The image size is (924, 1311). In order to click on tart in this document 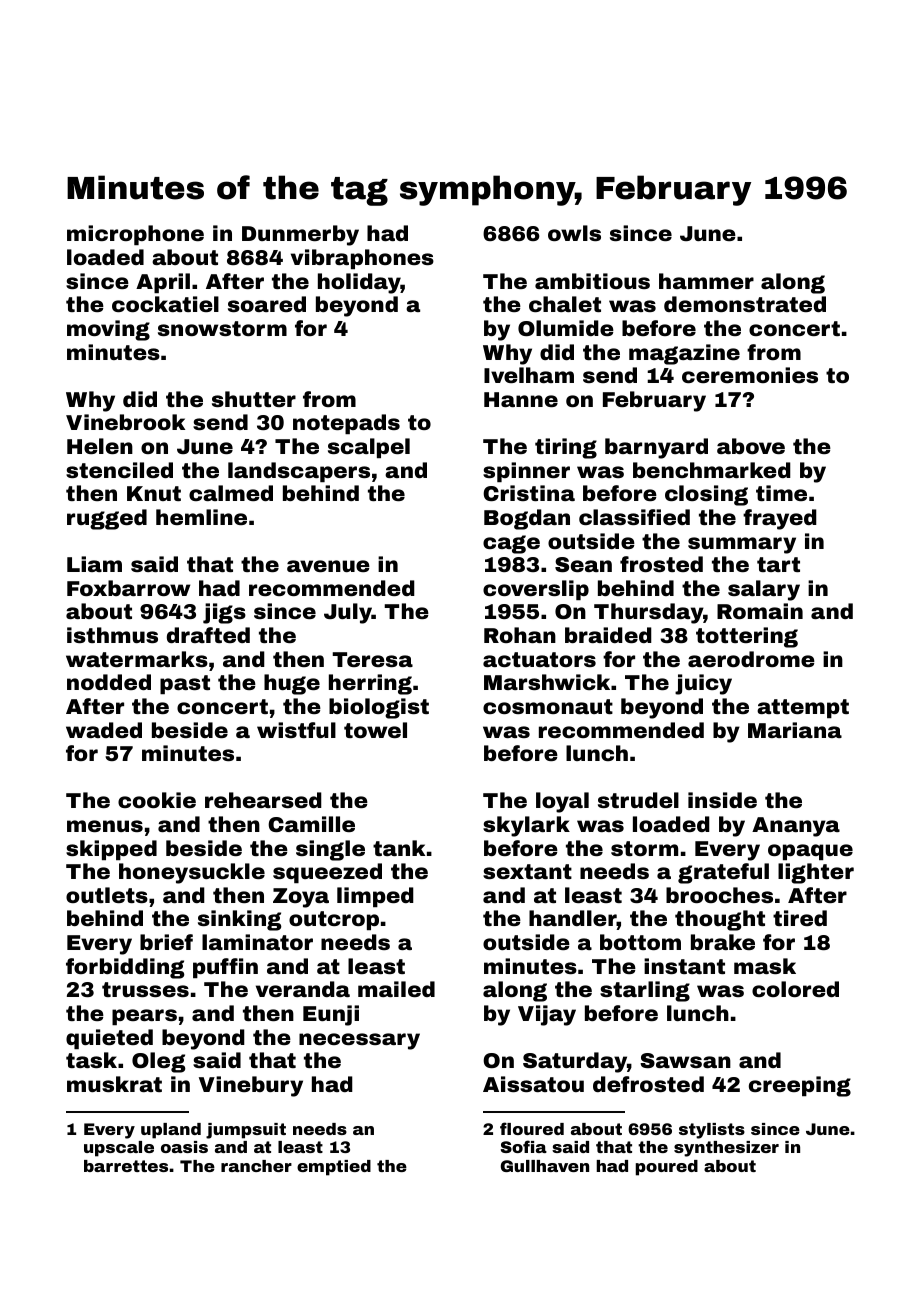, I will do `click(778, 564)`.
